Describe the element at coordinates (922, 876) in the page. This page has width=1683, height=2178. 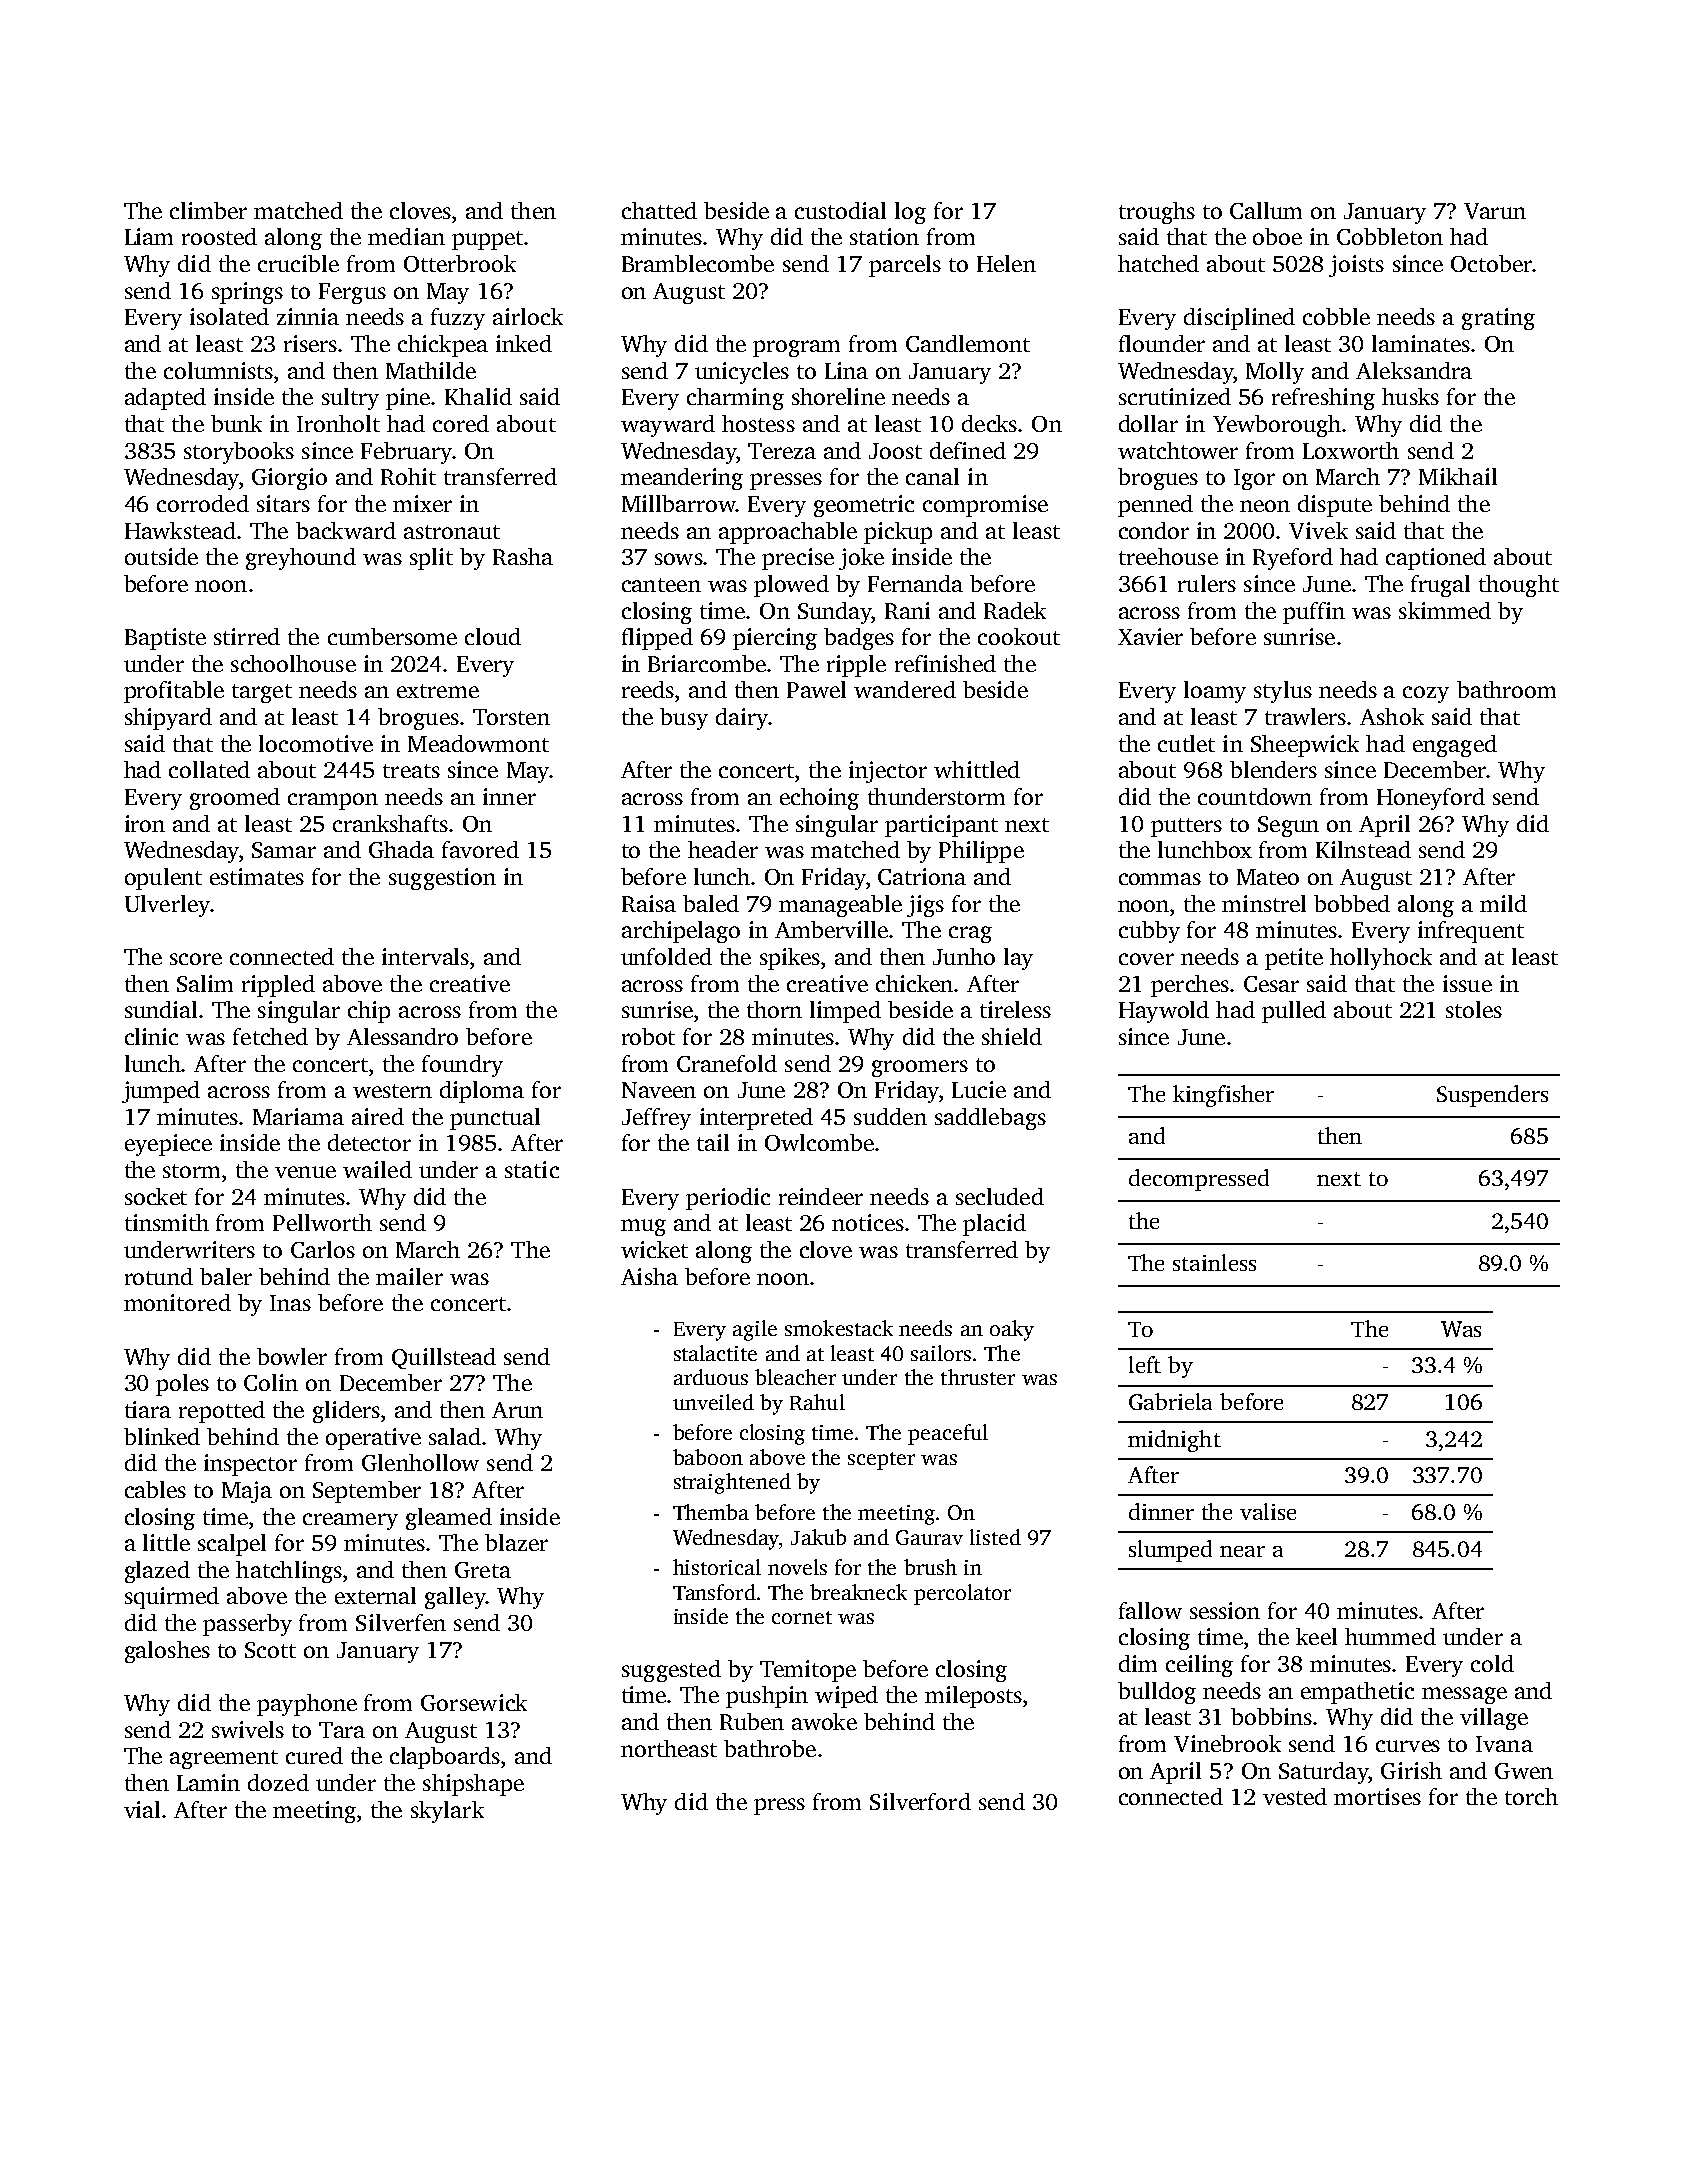
I see `Catriona` at that location.
